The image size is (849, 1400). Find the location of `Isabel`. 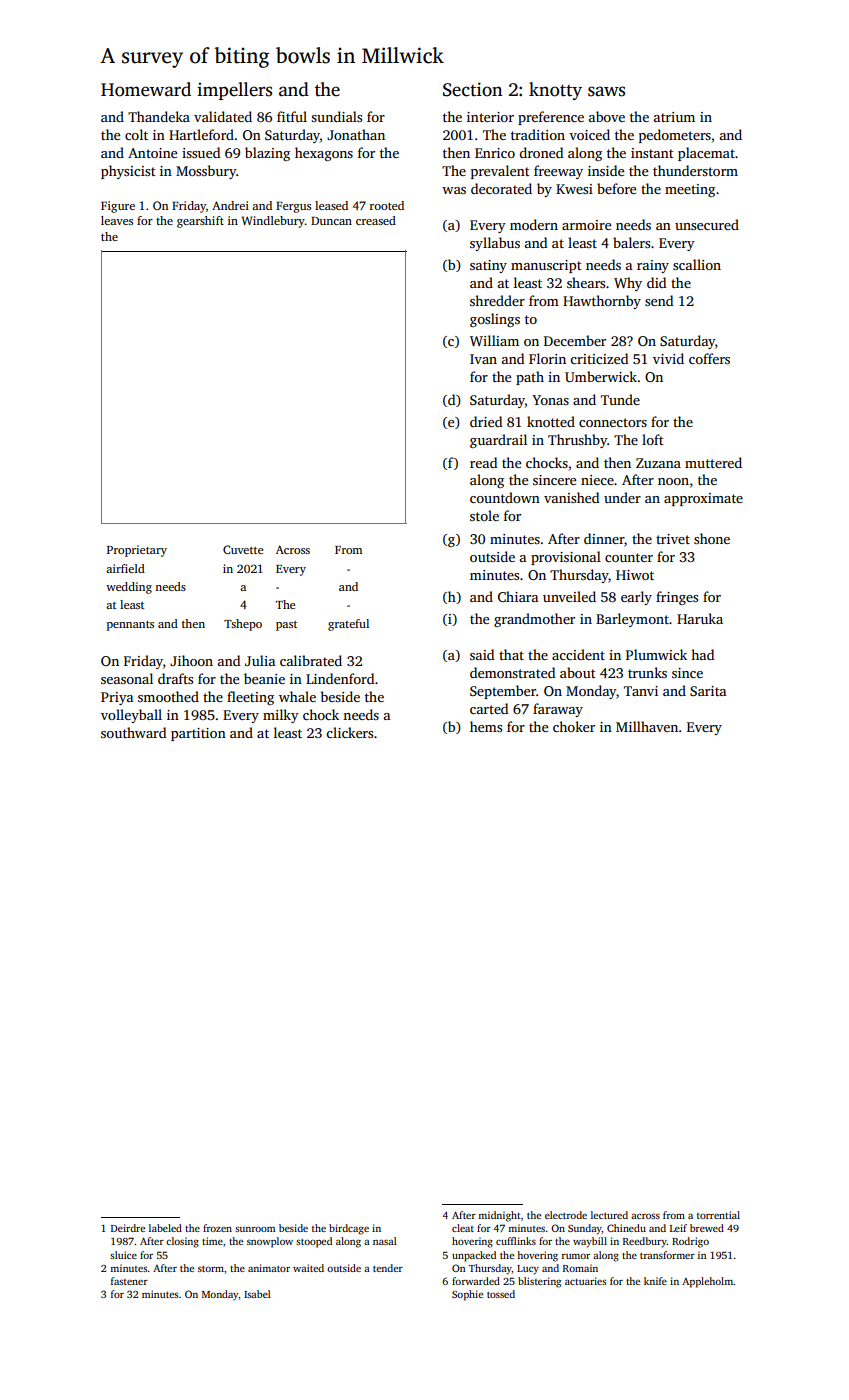

Isabel is located at coordinates (257, 1294).
